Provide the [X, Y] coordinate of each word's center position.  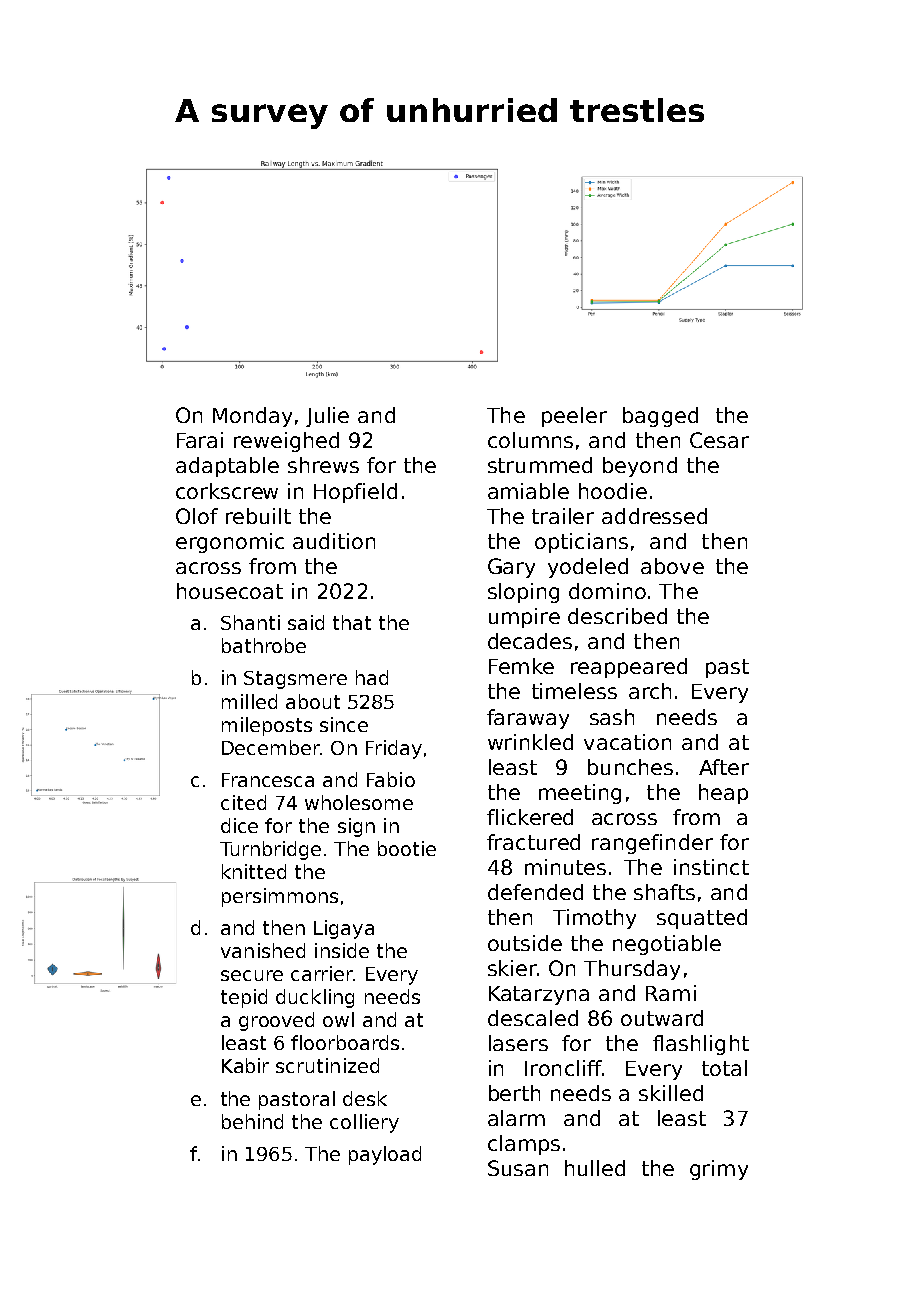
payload [385, 1155]
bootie [407, 848]
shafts [664, 892]
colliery [364, 1123]
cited [243, 802]
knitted [254, 871]
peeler [574, 417]
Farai [200, 440]
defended [535, 892]
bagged [660, 417]
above [672, 566]
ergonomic [230, 543]
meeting [580, 794]
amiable [528, 491]
